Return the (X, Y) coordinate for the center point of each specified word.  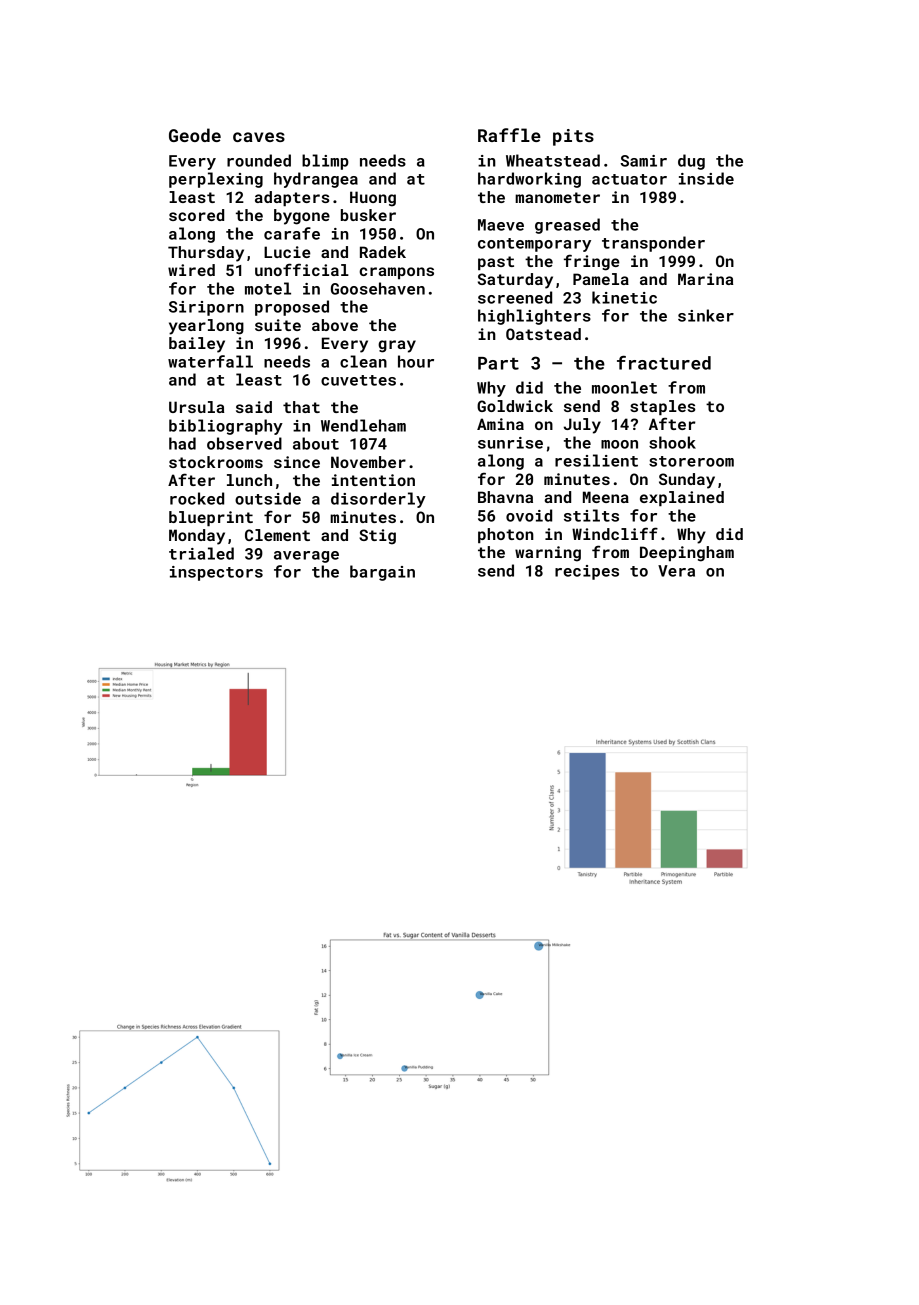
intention (373, 480)
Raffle (509, 135)
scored (196, 215)
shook (672, 442)
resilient (596, 460)
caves (259, 137)
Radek (383, 252)
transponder (653, 244)
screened (515, 297)
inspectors (216, 573)
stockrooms (216, 462)
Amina (500, 424)
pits (573, 137)
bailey (197, 345)
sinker (706, 315)
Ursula (196, 407)
